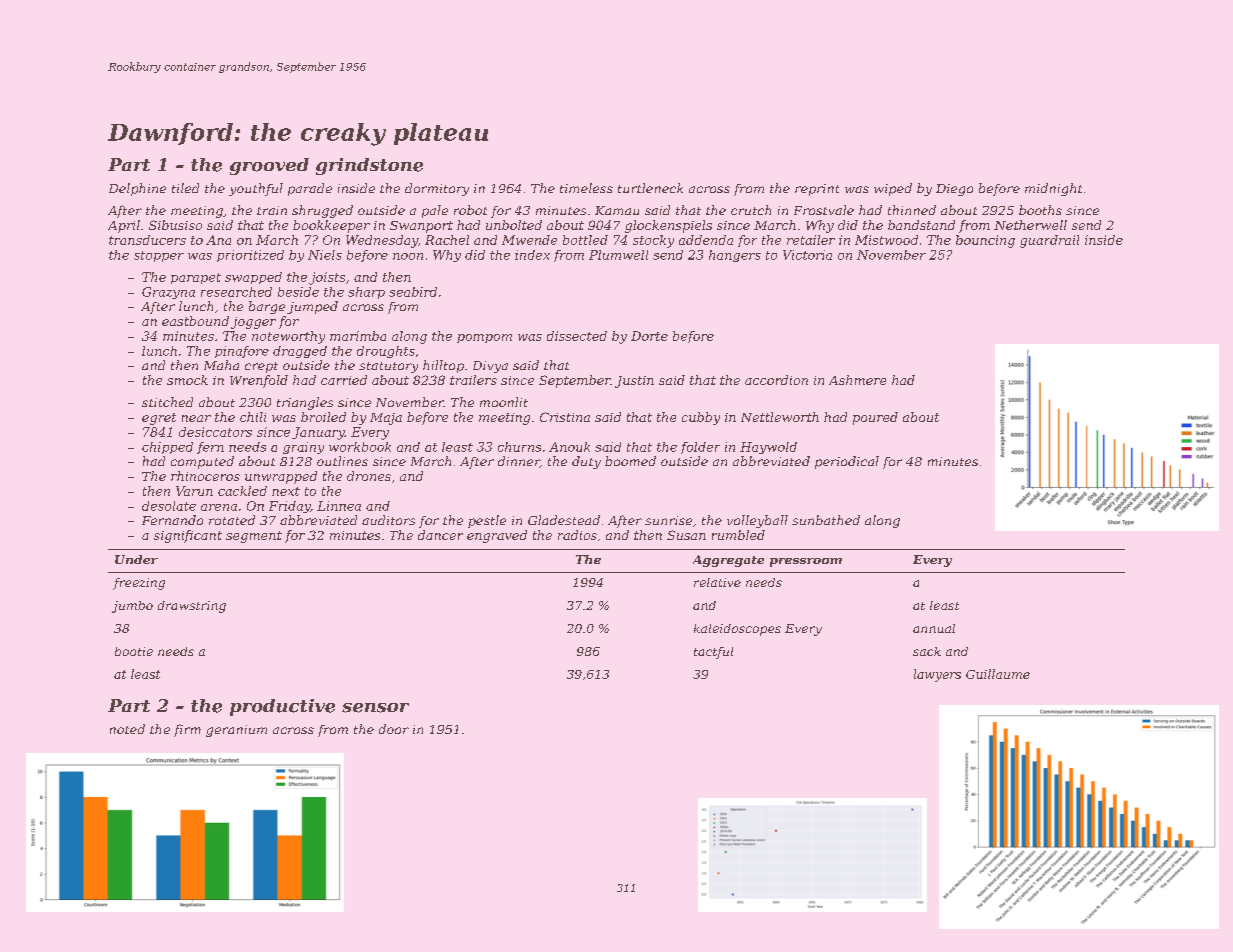 Image resolution: width=1233 pixels, height=952 pixels. I want to click on sunbathed, so click(826, 520).
